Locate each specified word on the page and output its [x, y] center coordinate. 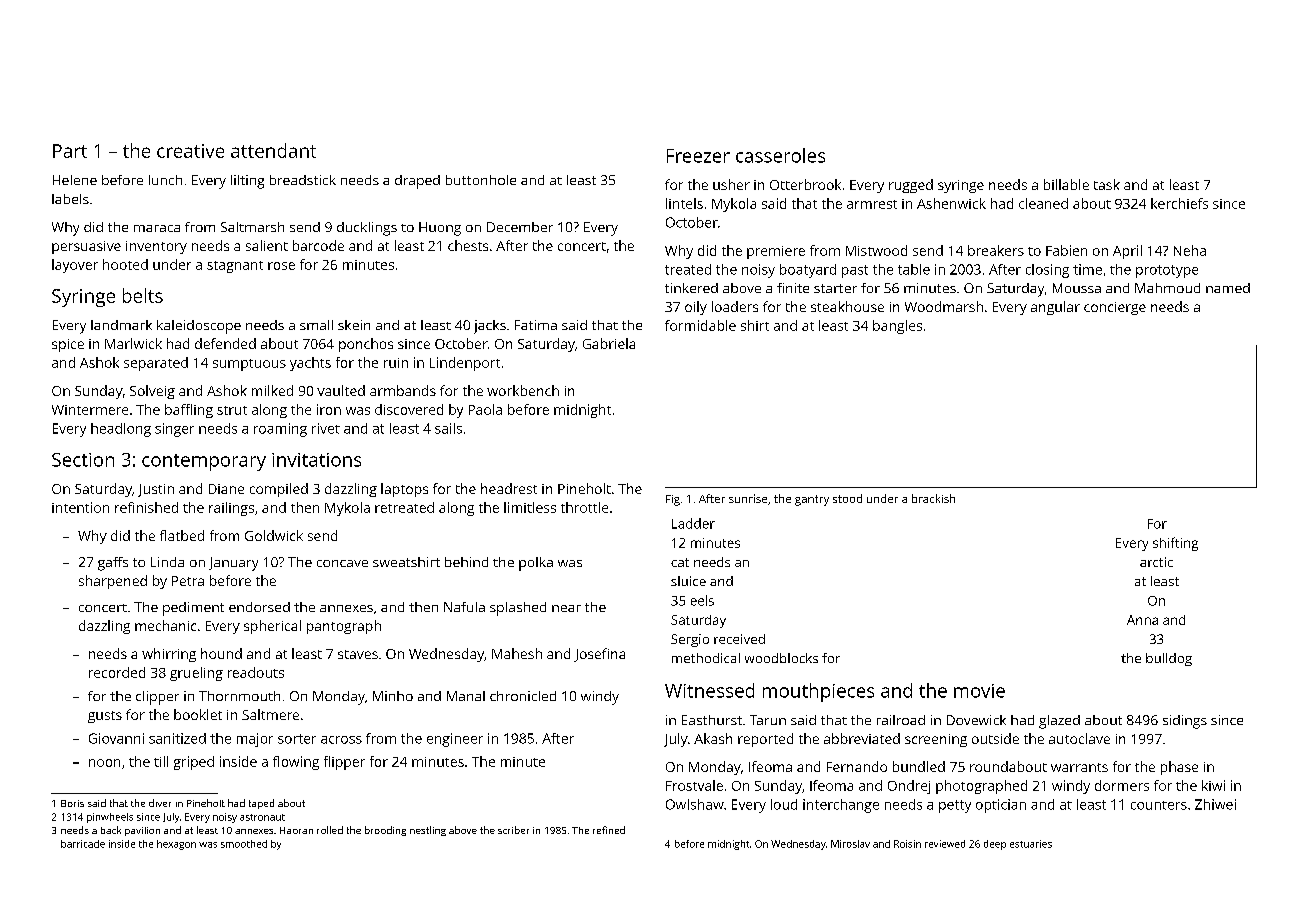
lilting [247, 182]
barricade [83, 844]
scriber [513, 830]
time [1087, 269]
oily [696, 308]
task [1107, 184]
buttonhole [481, 180]
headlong [121, 430]
